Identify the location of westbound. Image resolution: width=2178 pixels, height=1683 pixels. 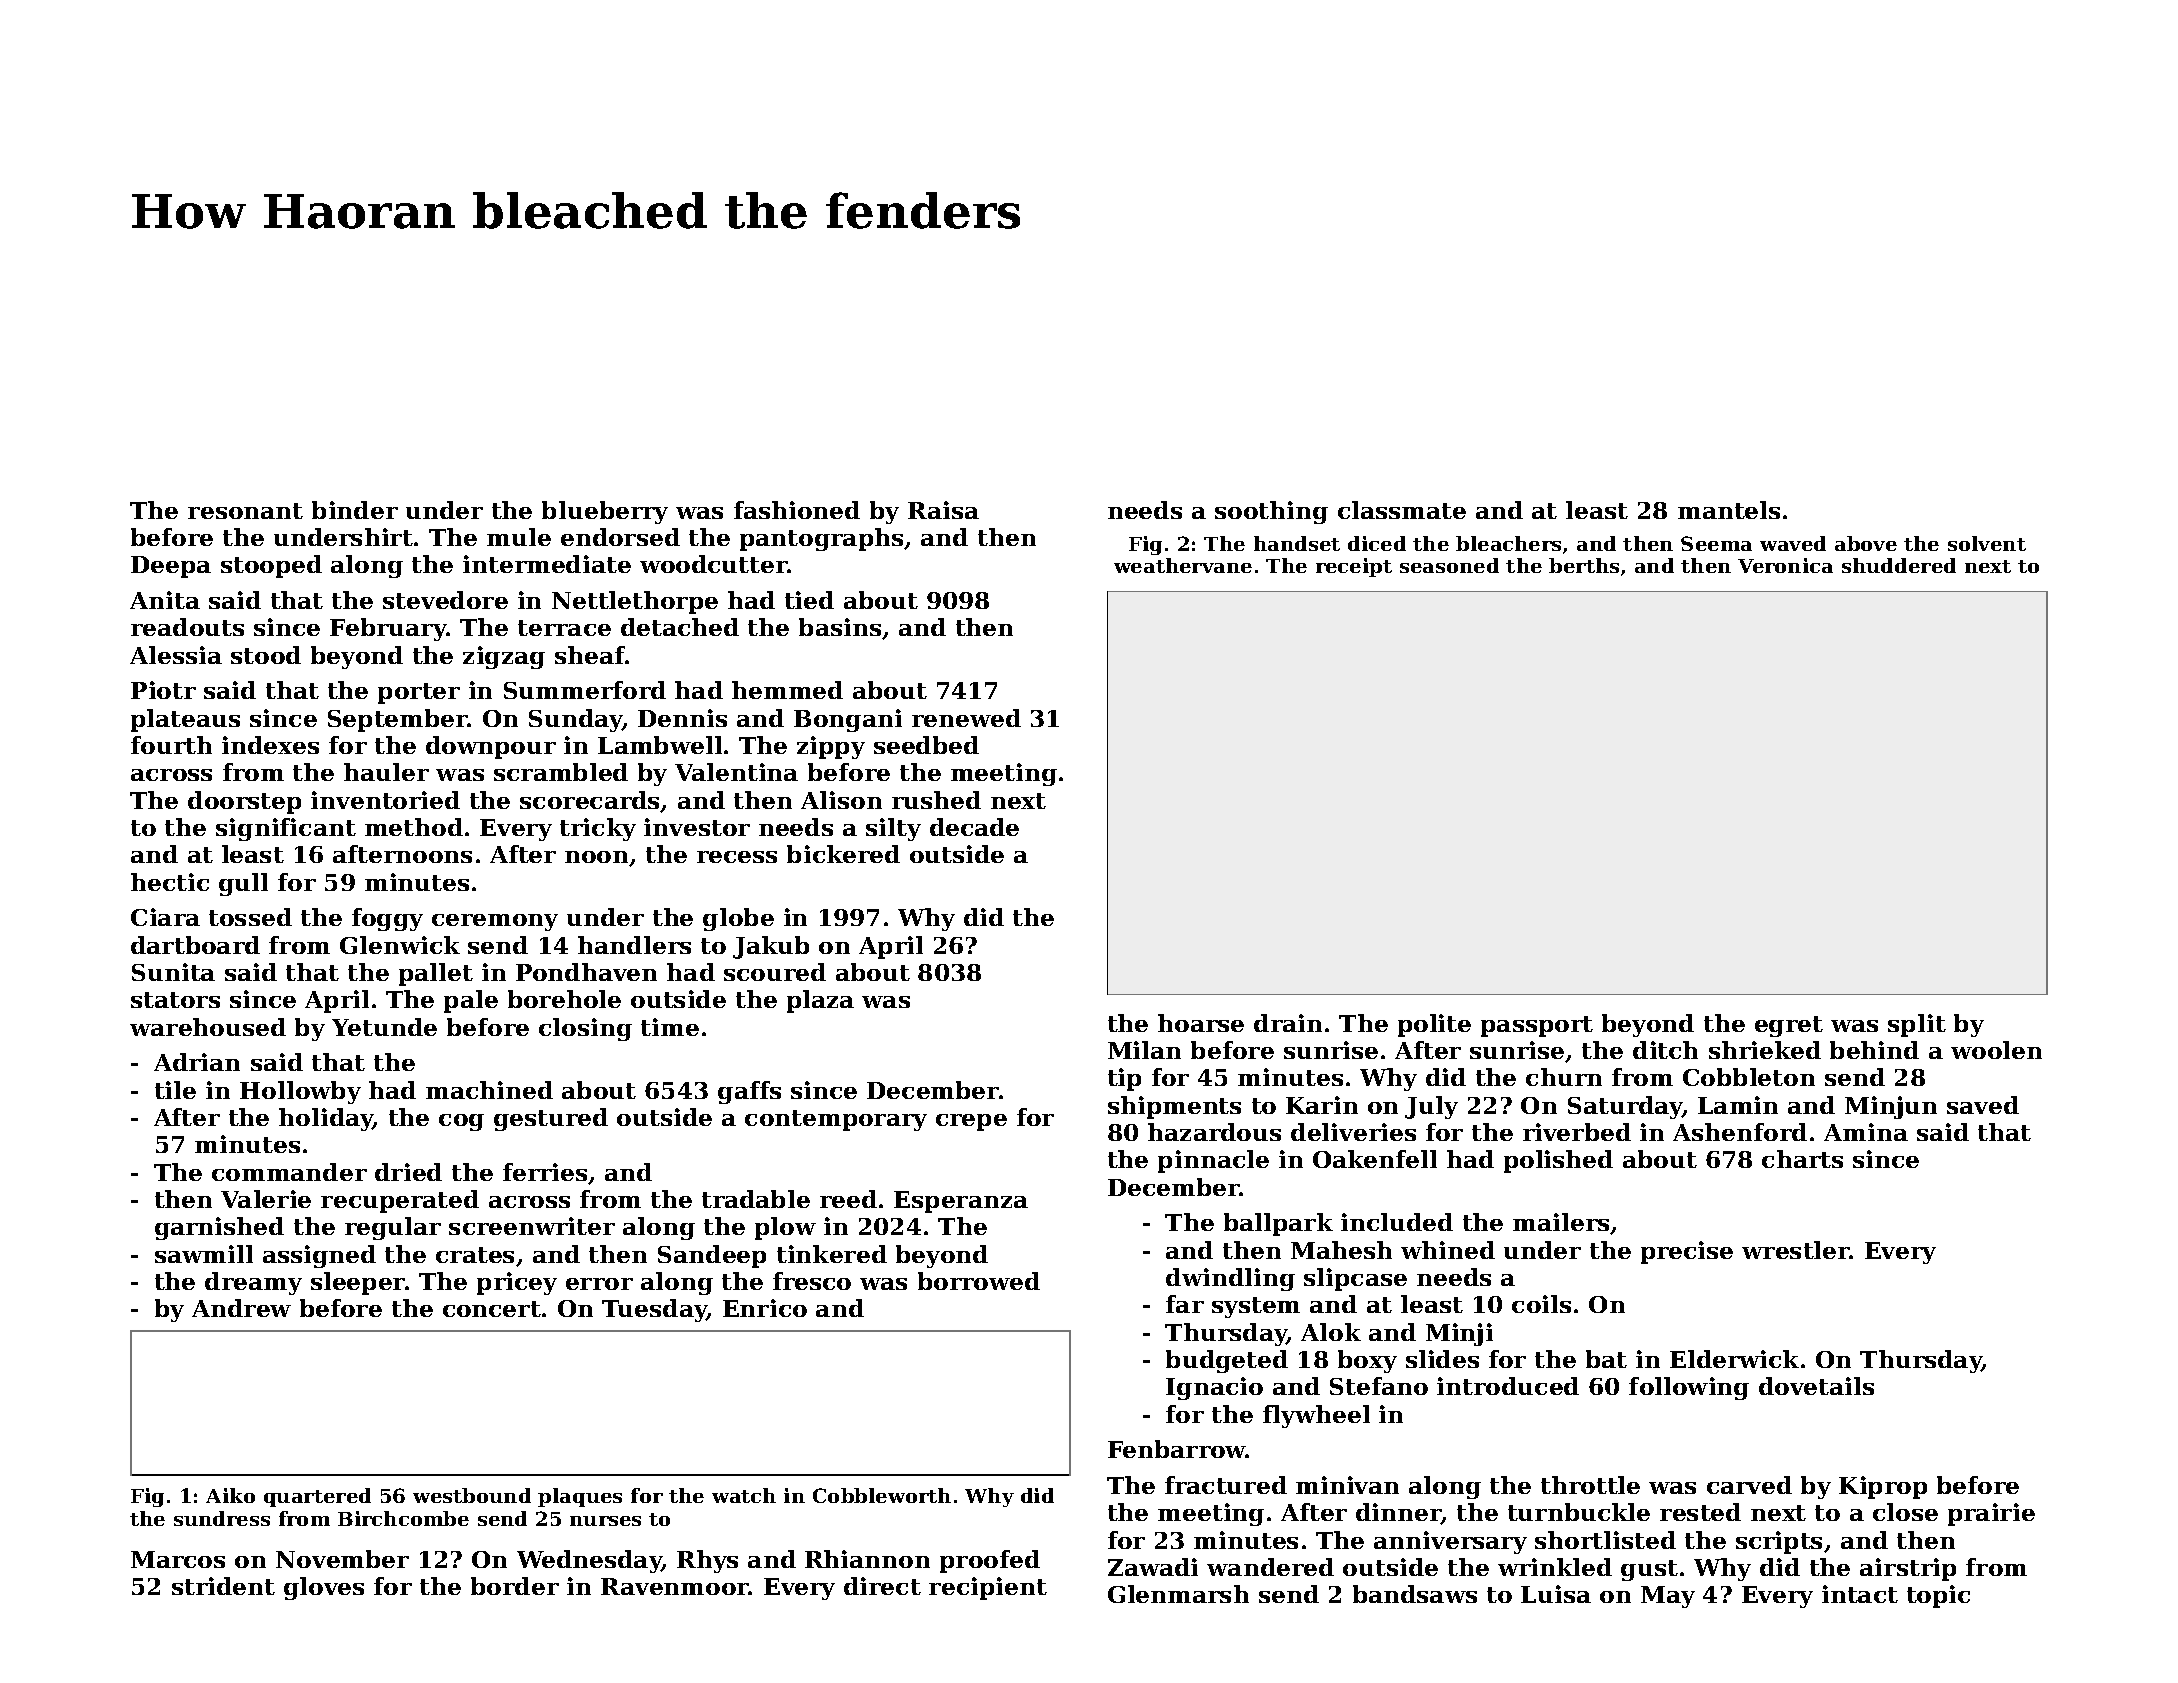
(472, 1495).
